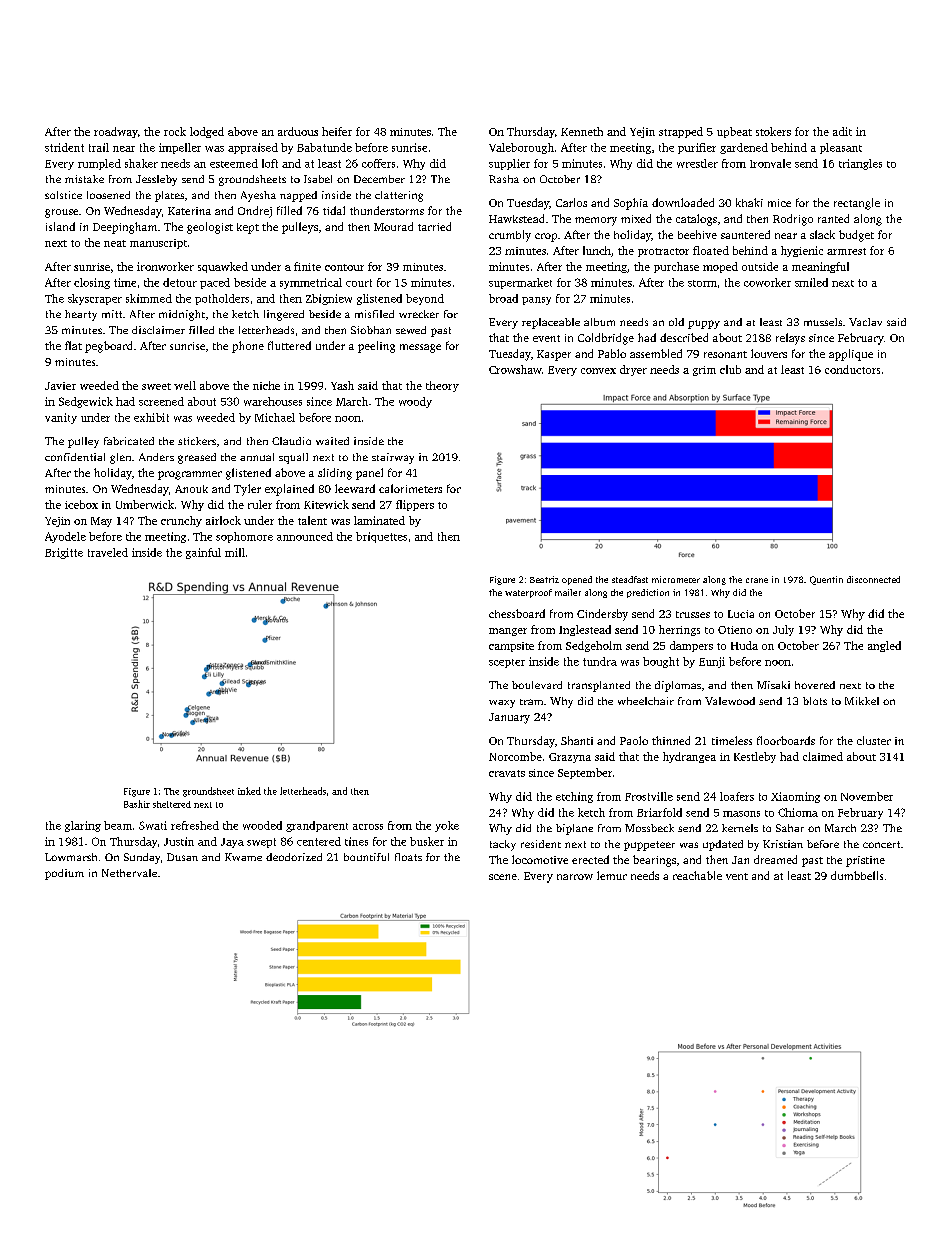 The height and width of the screenshot is (1233, 952). I want to click on stokers, so click(773, 131).
